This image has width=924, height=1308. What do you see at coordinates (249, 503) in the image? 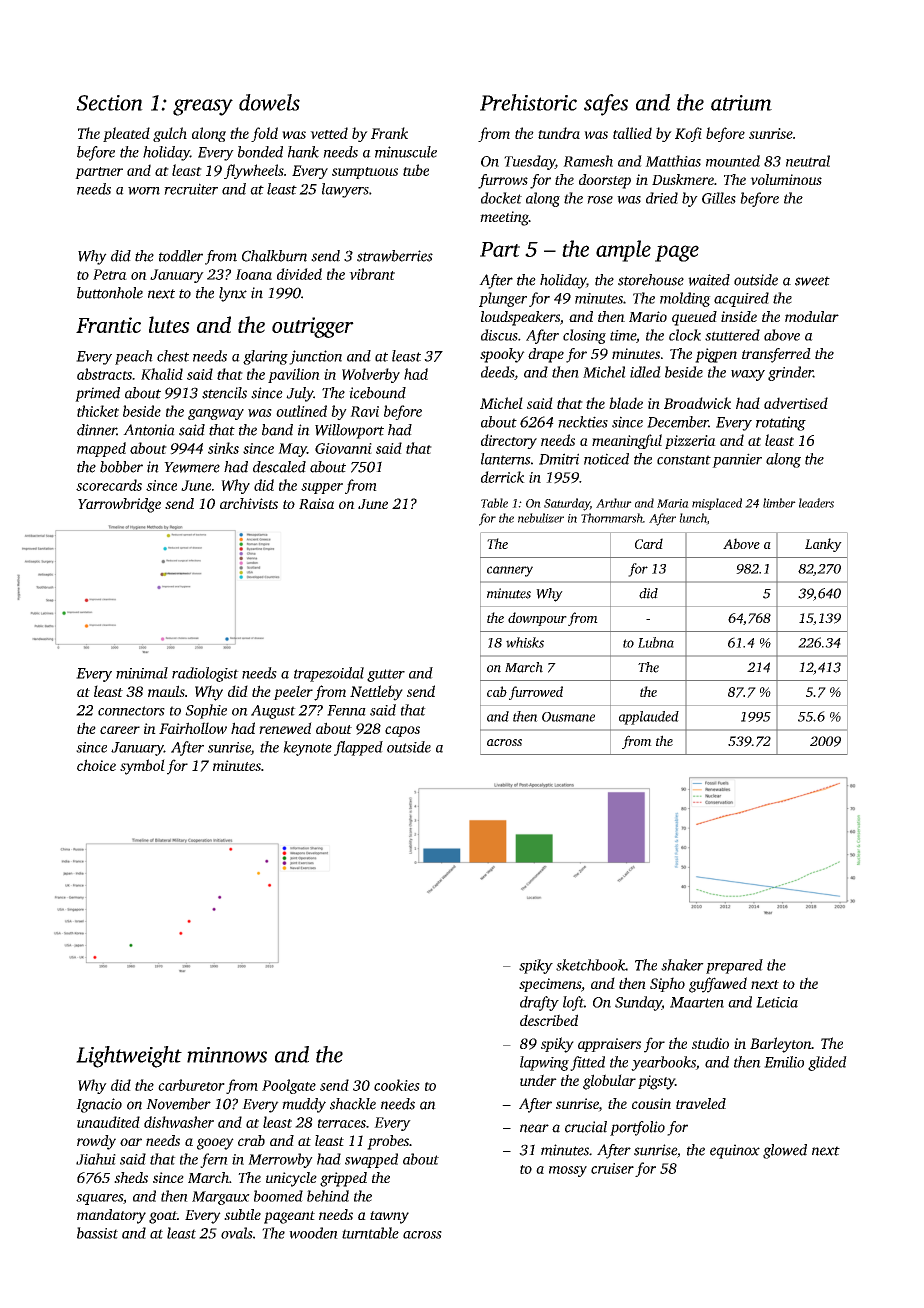
I see `archivists` at bounding box center [249, 503].
